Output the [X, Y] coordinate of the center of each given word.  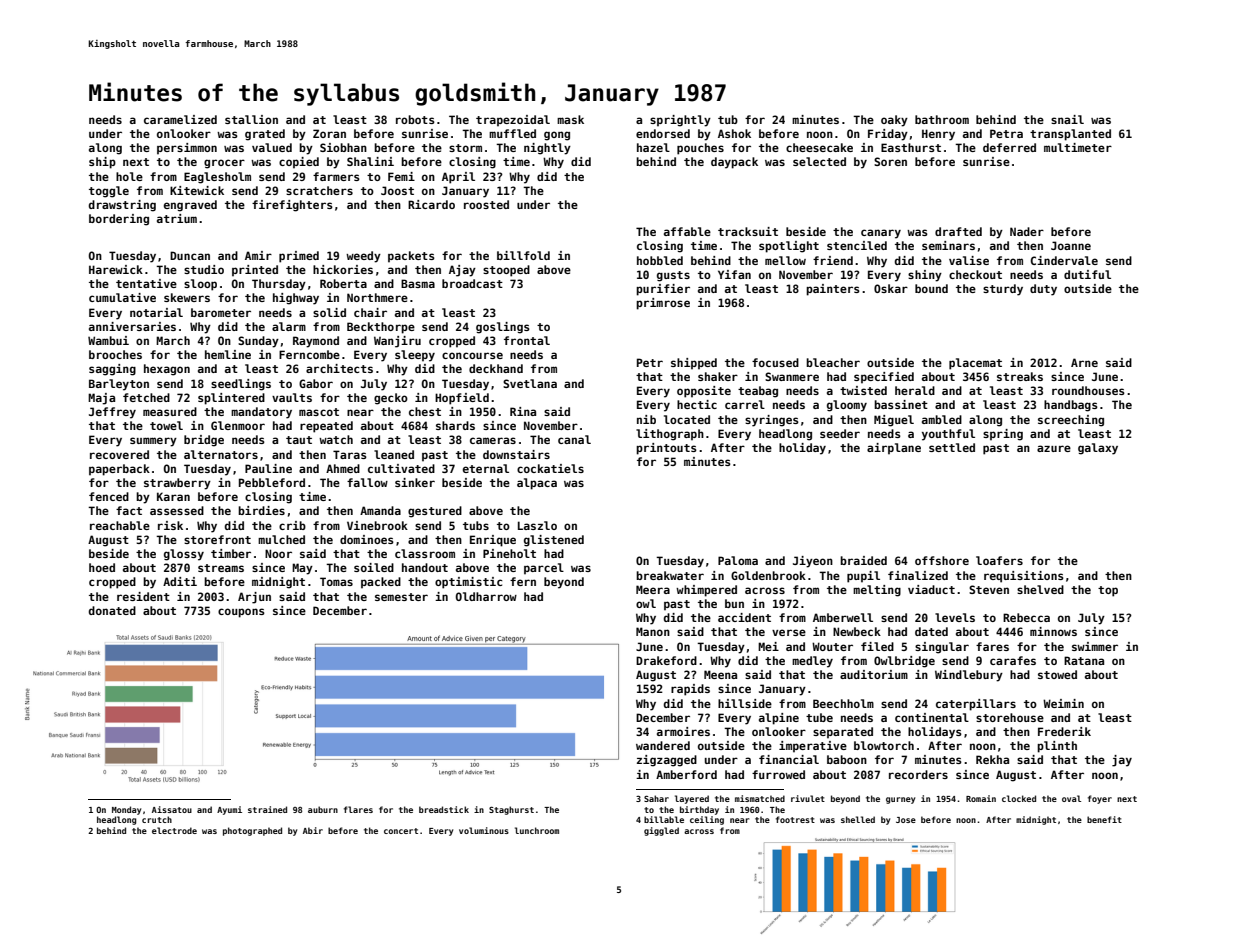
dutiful [1087, 274]
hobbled [660, 260]
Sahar [656, 798]
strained [267, 809]
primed [299, 257]
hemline [228, 354]
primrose [663, 304]
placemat [975, 364]
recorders [918, 774]
